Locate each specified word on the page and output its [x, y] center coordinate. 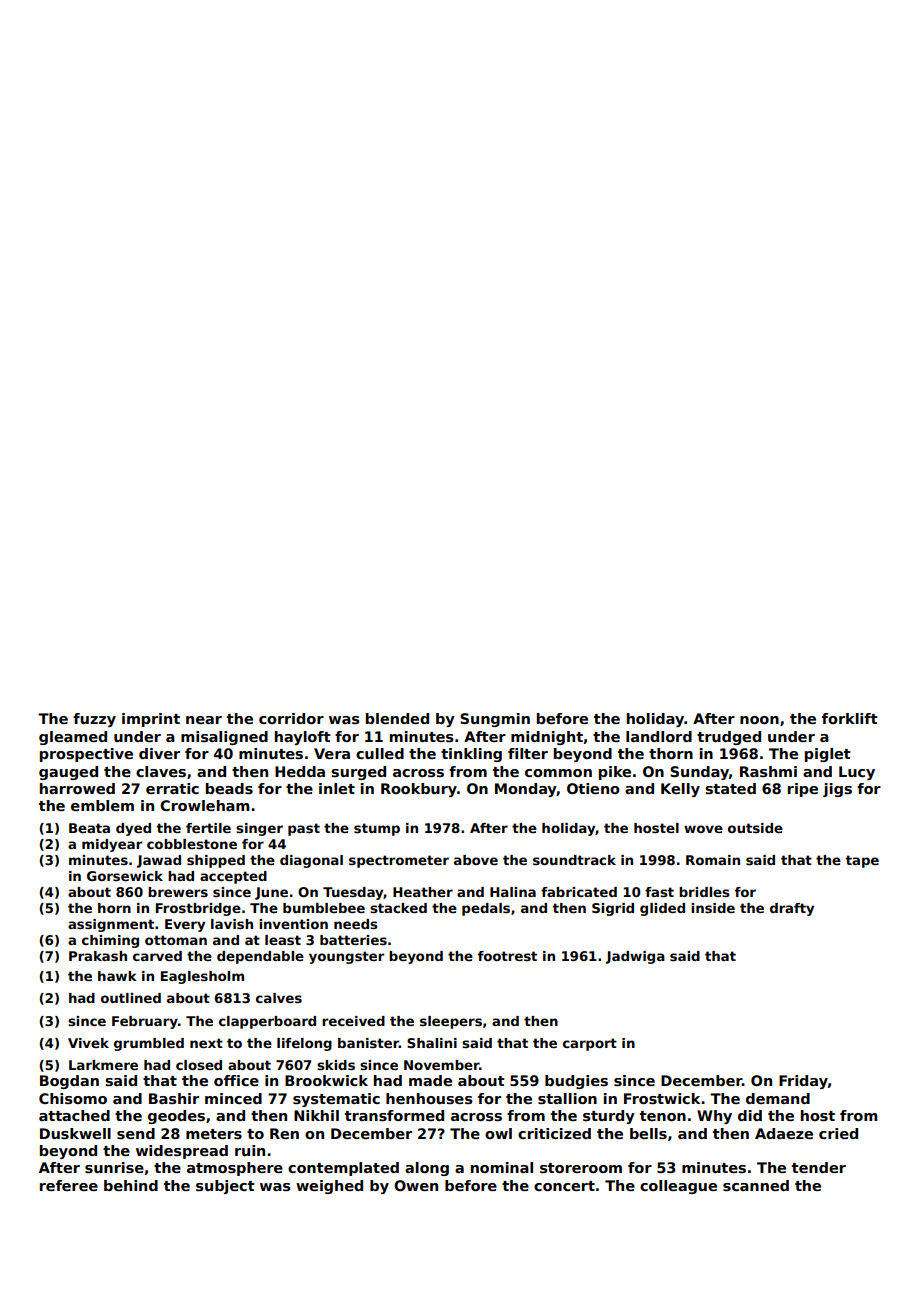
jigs [837, 790]
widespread [182, 1152]
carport [590, 1044]
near [204, 720]
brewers [178, 892]
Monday [526, 790]
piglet [828, 755]
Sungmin [495, 720]
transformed [394, 1115]
